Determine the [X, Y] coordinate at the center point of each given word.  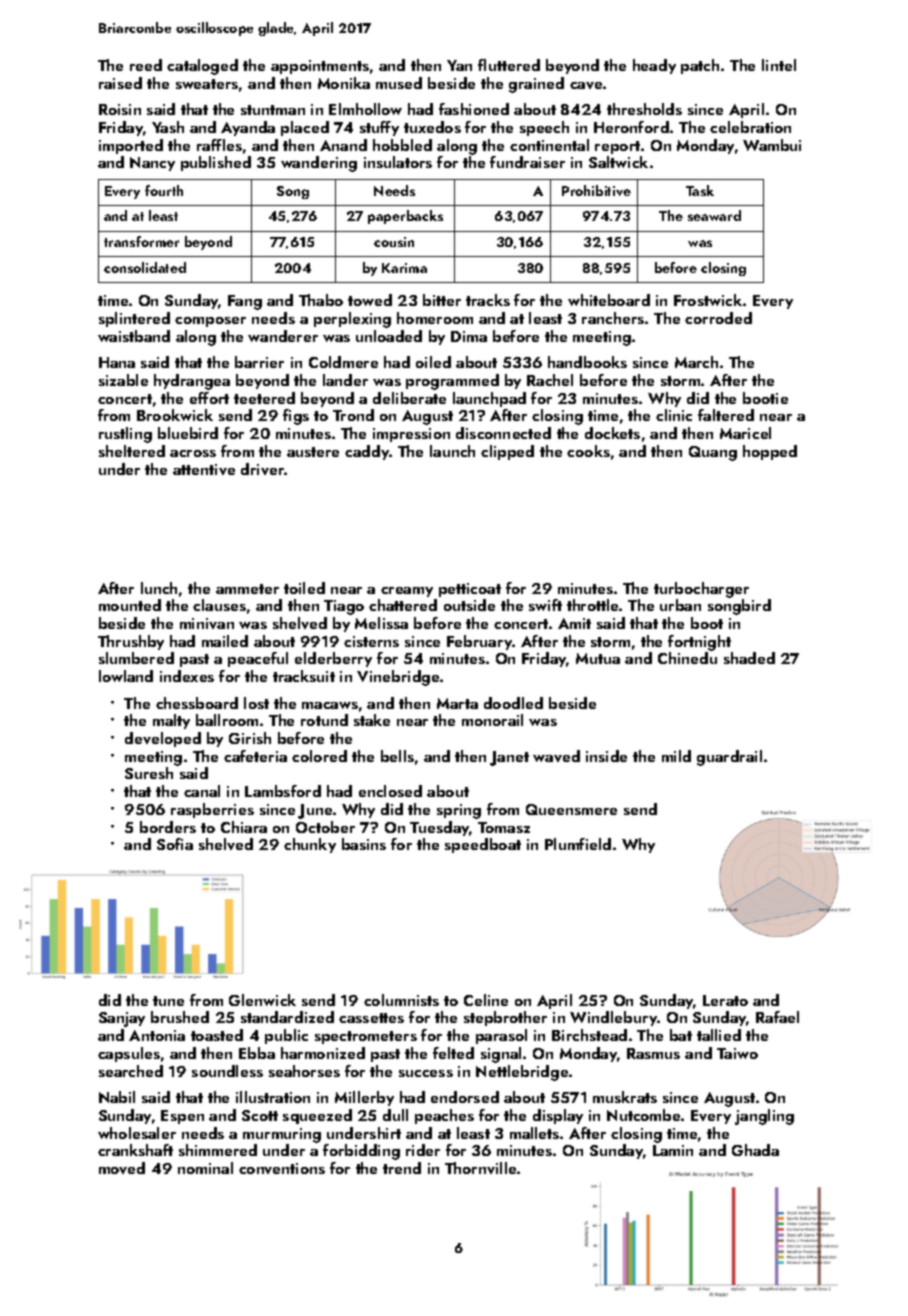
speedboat [483, 845]
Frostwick [708, 300]
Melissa [381, 623]
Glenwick [262, 1000]
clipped [507, 452]
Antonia [157, 1035]
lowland [126, 676]
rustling [125, 435]
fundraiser [527, 162]
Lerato [725, 1000]
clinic [674, 415]
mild [676, 756]
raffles [219, 145]
